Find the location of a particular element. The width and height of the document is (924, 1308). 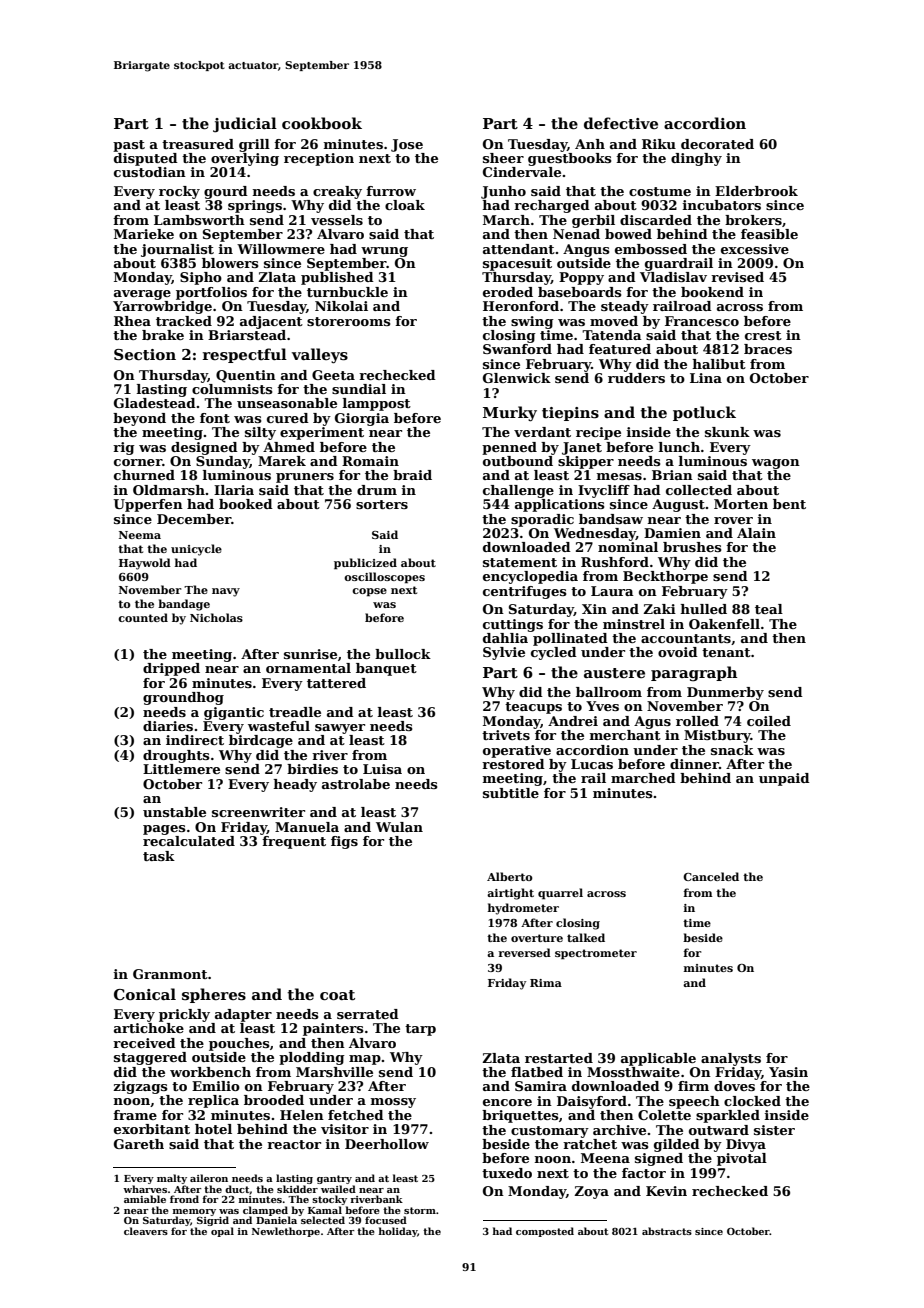

past is located at coordinates (129, 146).
